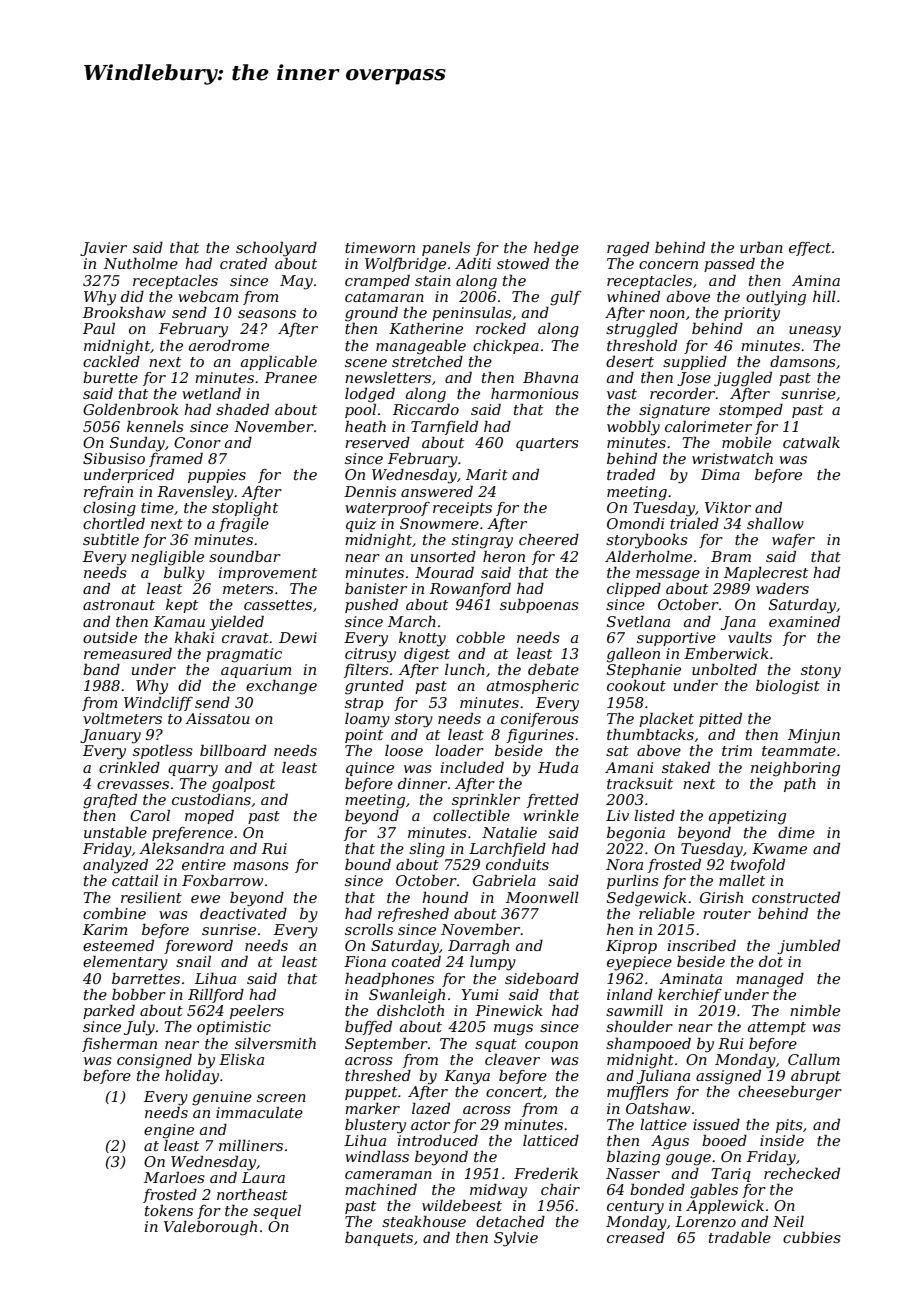 The height and width of the screenshot is (1308, 924). I want to click on immaculate, so click(259, 1112).
